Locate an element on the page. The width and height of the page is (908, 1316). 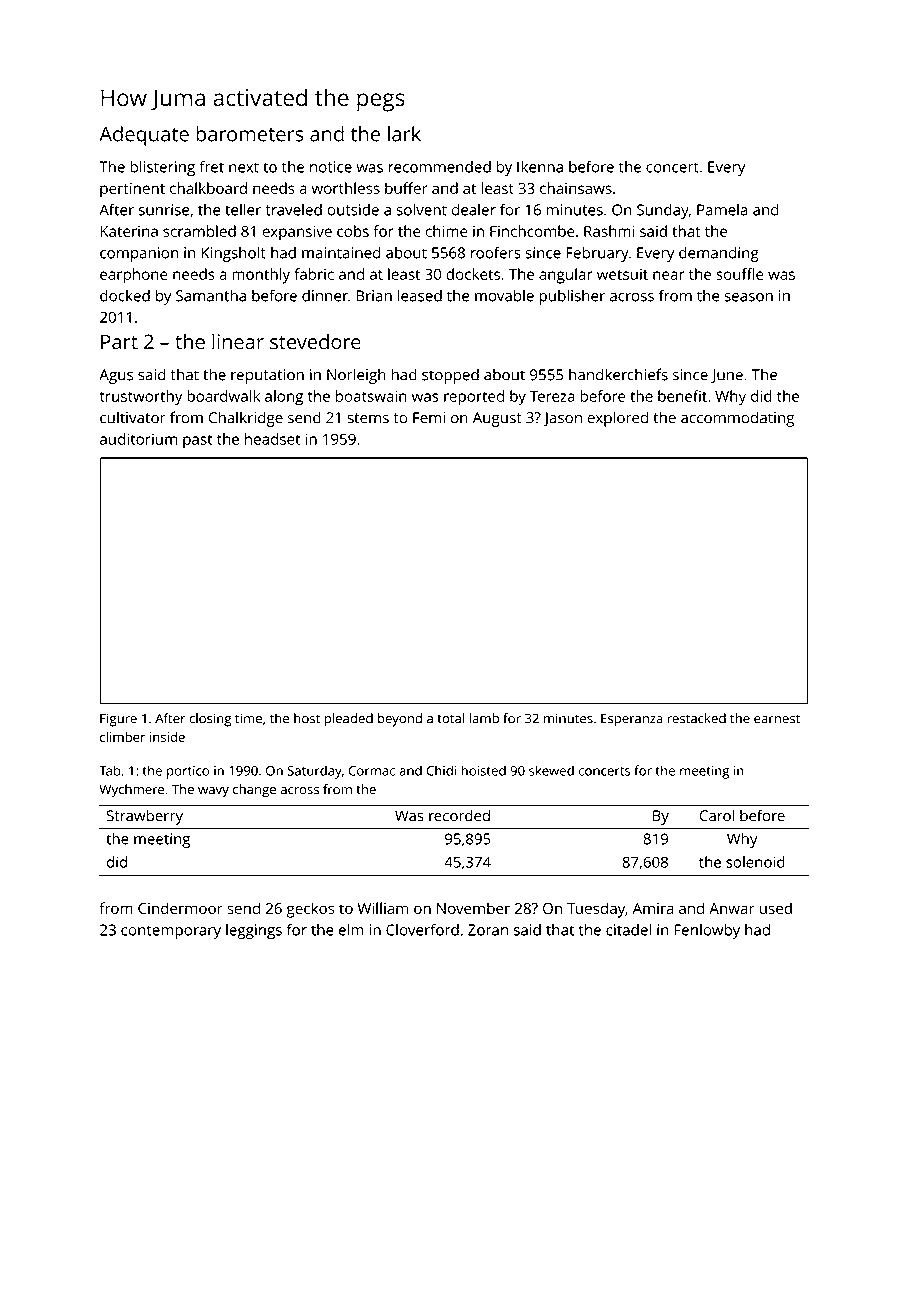
explored is located at coordinates (618, 419).
